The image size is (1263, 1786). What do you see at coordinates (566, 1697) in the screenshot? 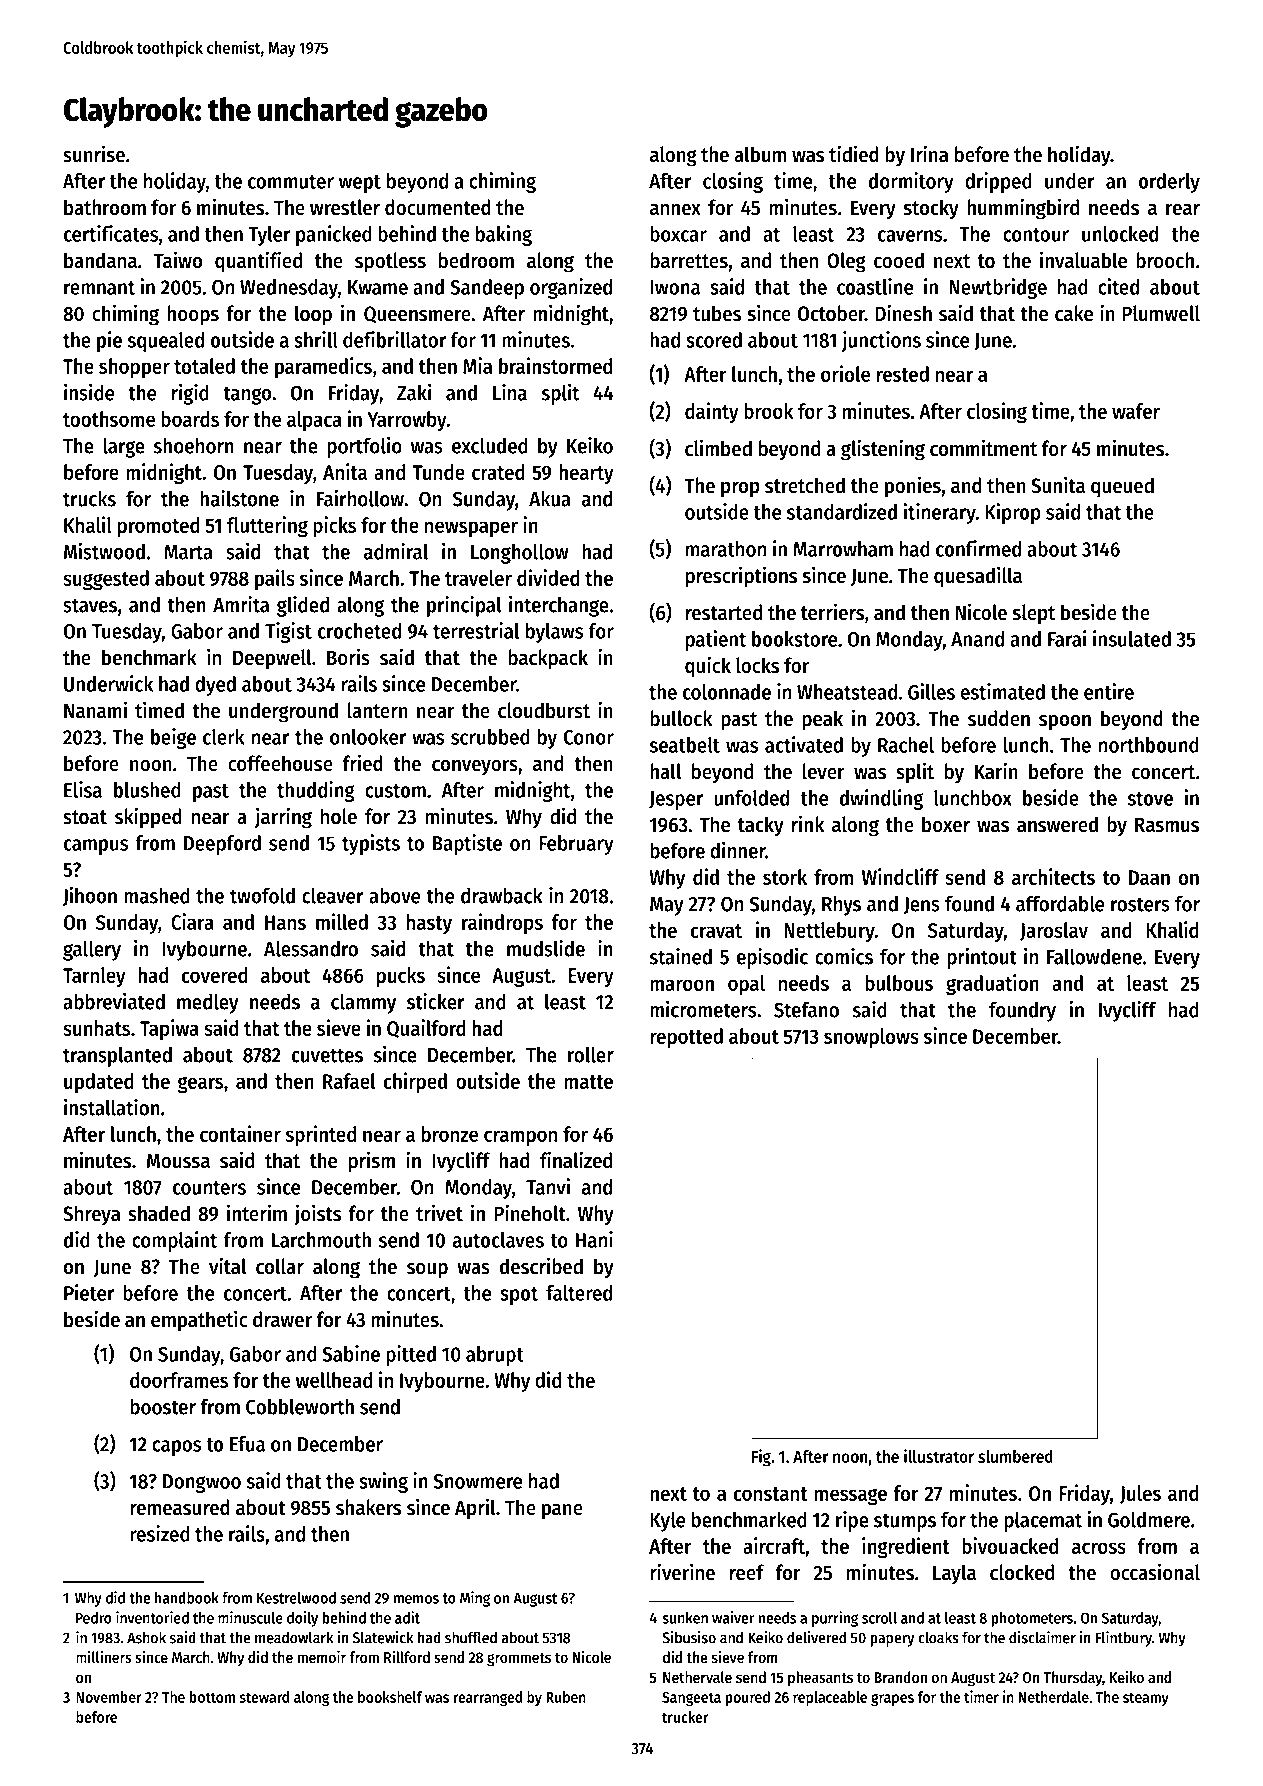
I see `Ruben` at bounding box center [566, 1697].
